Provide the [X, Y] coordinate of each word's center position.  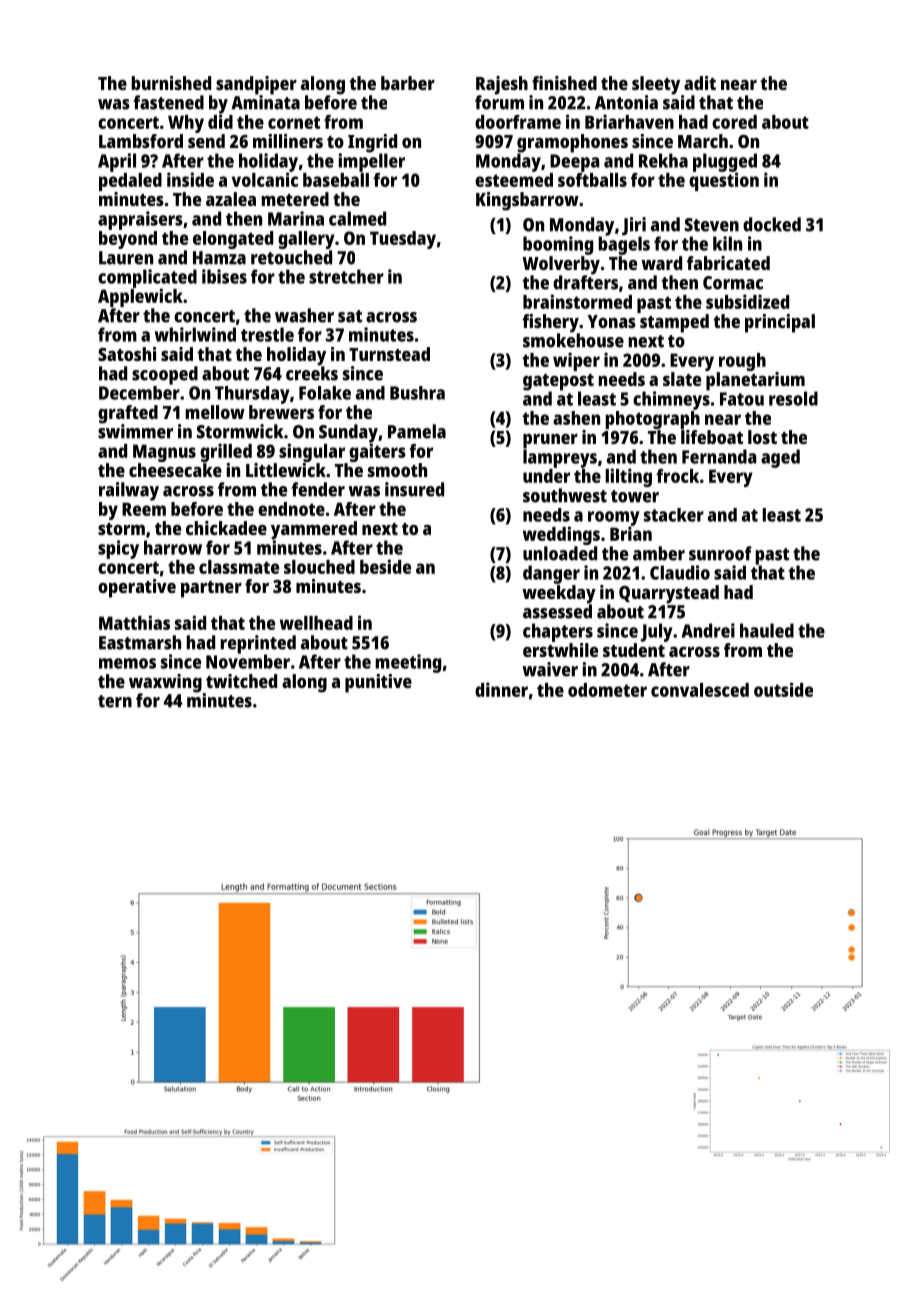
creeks [312, 373]
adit [700, 83]
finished [564, 83]
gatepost [558, 382]
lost [762, 437]
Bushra [417, 393]
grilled [226, 452]
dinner [501, 689]
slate [682, 379]
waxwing [165, 683]
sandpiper [256, 85]
